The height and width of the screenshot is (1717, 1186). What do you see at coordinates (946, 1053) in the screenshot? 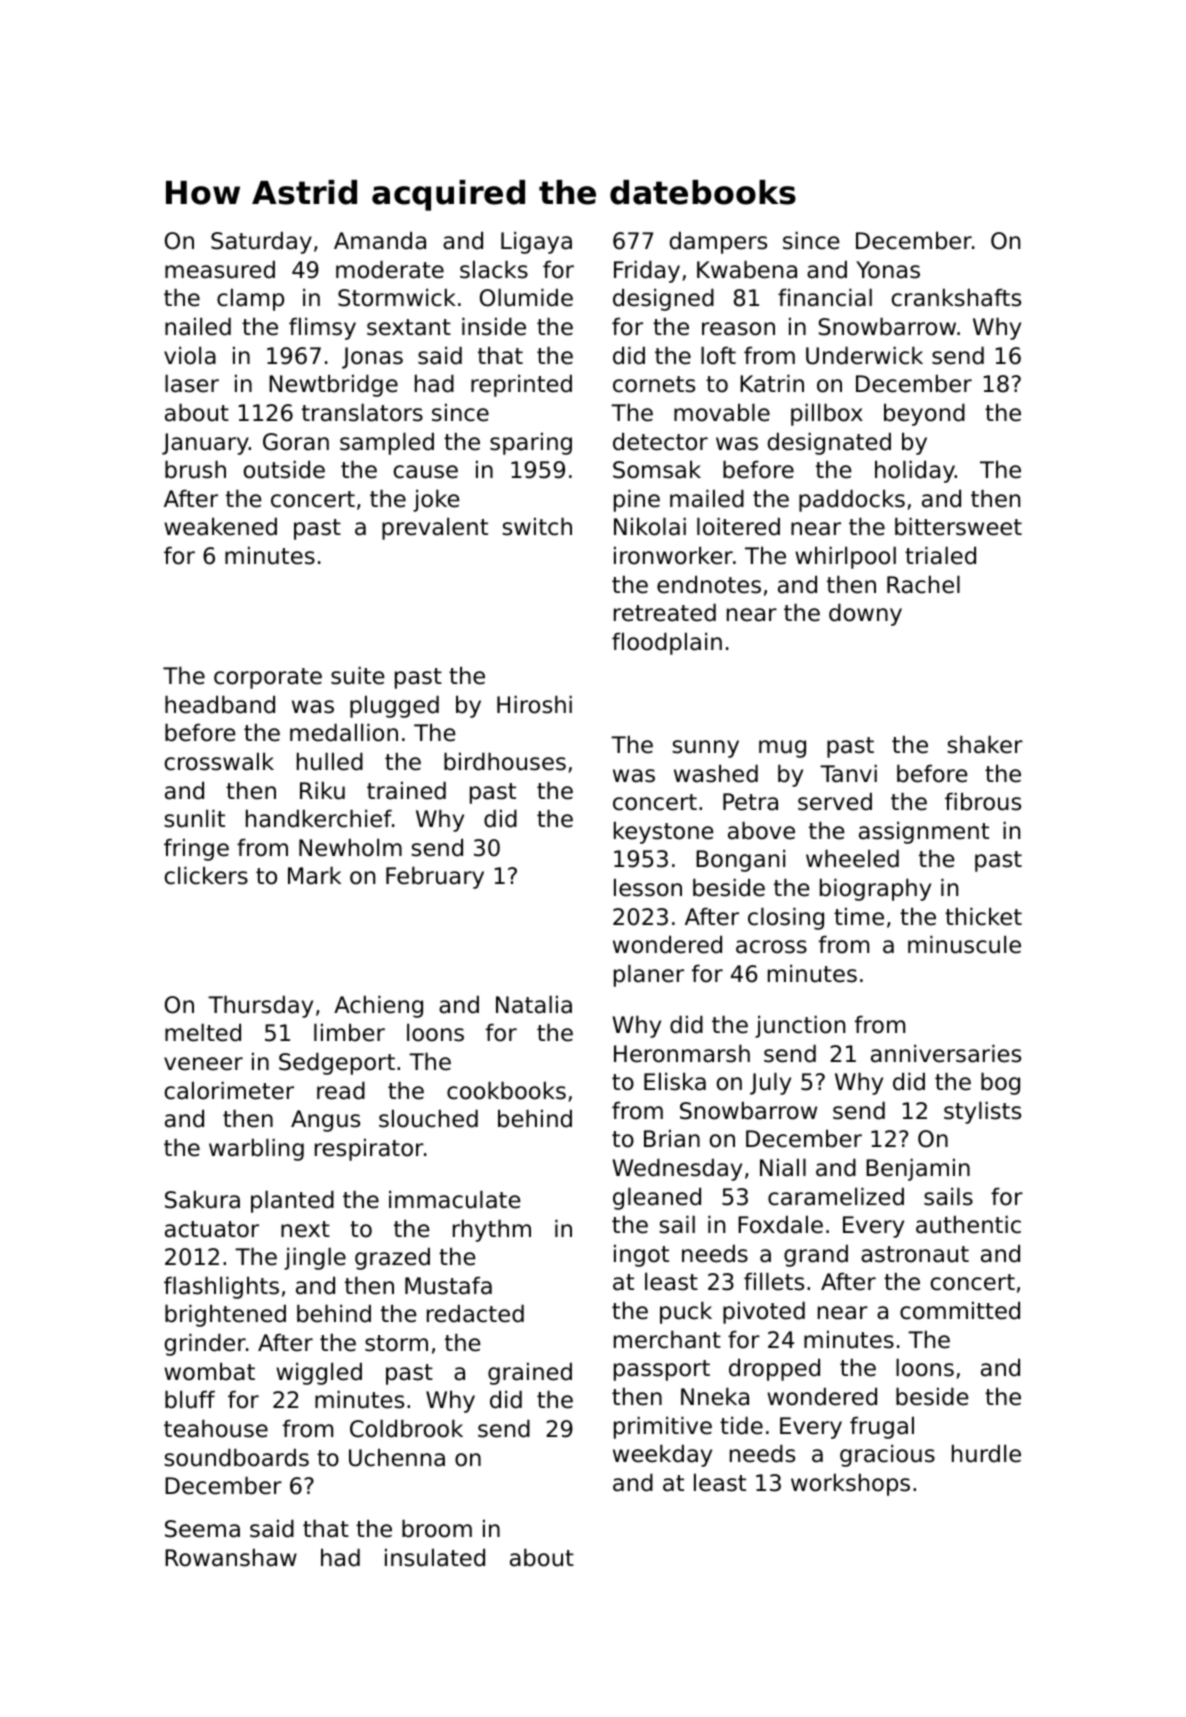
I see `anniversaries` at bounding box center [946, 1053].
